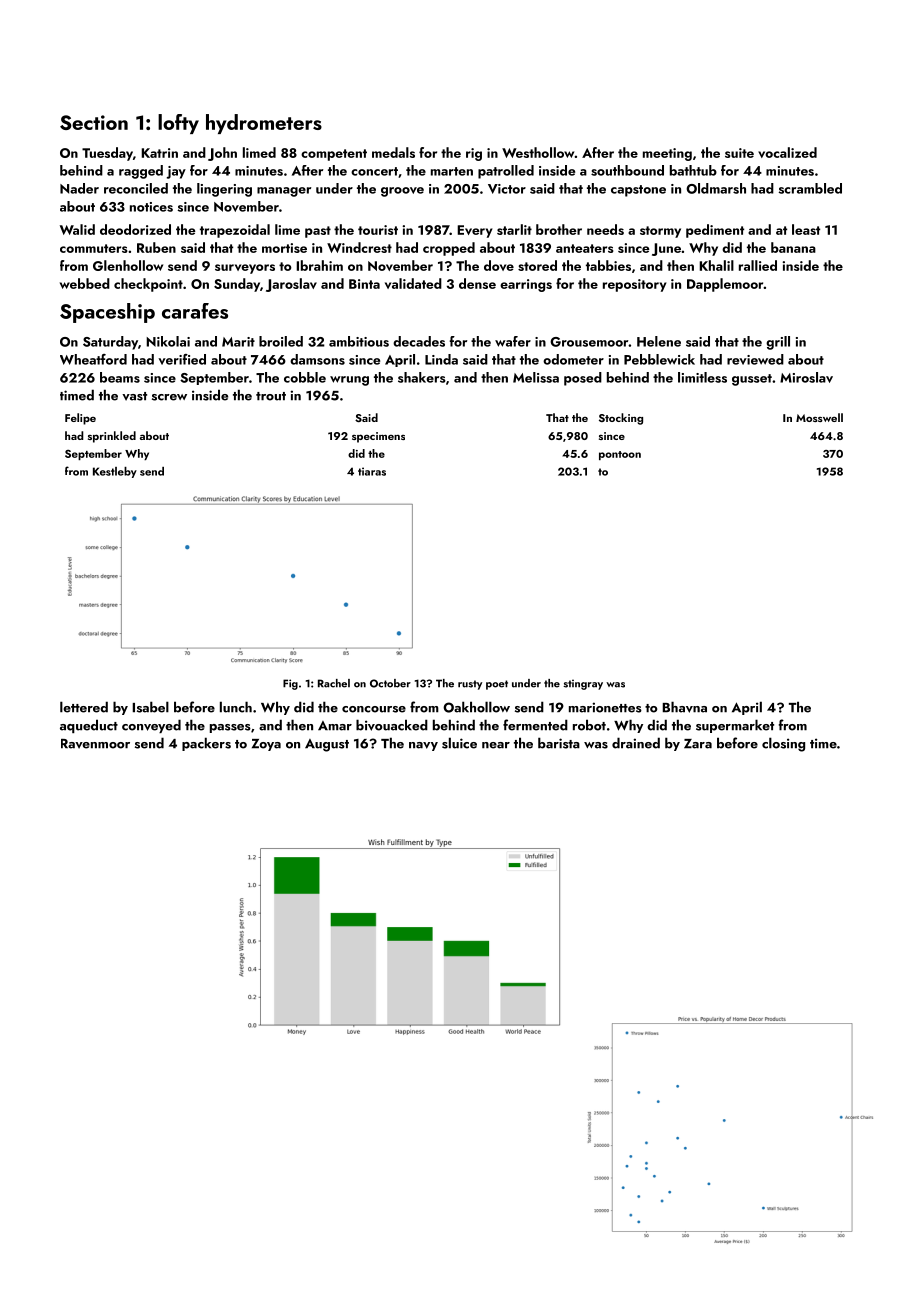 The image size is (908, 1316). Describe the element at coordinates (372, 471) in the image. I see `tiaras` at that location.
